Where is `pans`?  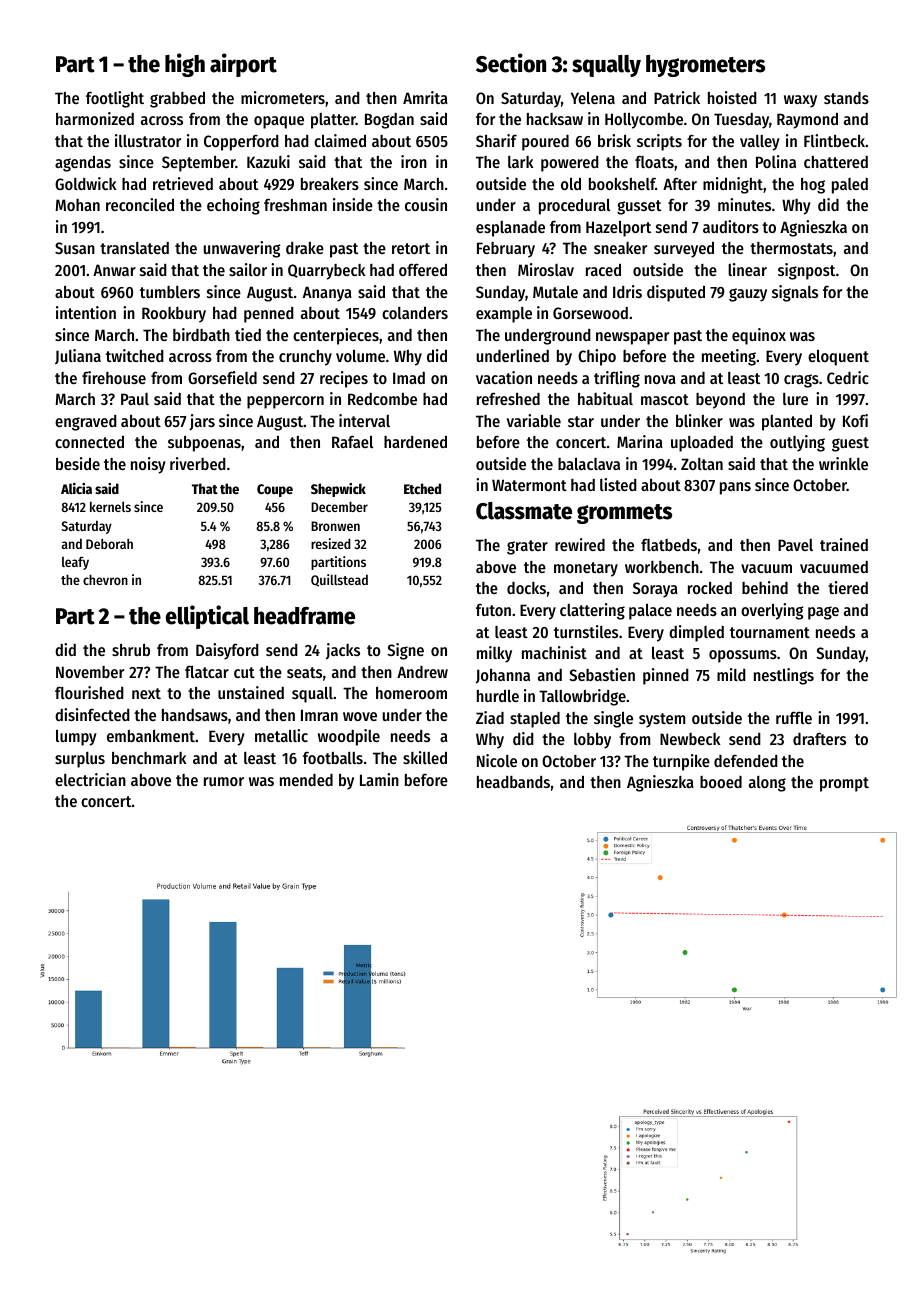
pans is located at coordinates (735, 488).
